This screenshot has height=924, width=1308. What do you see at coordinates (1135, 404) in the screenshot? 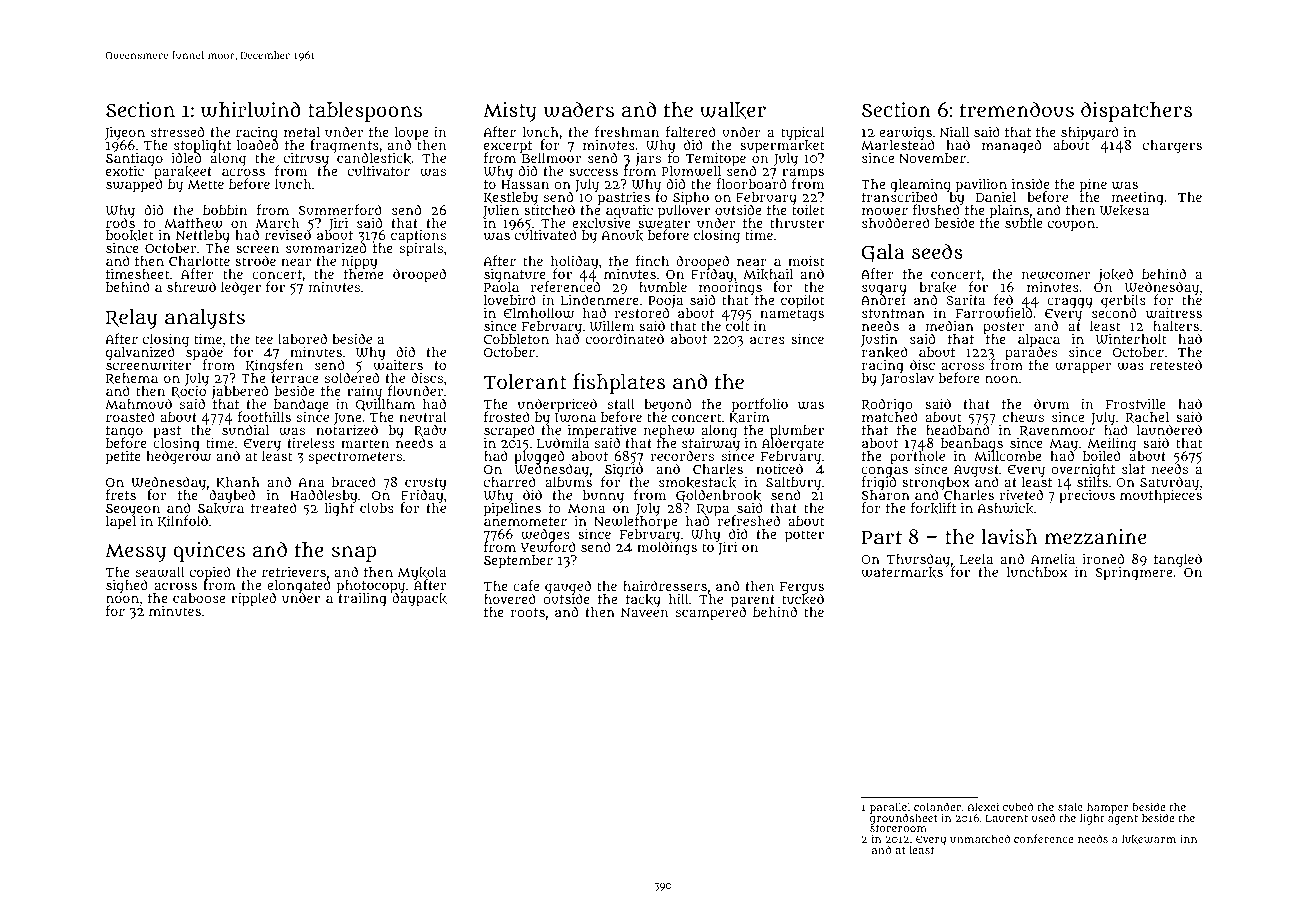
I see `Frostville` at bounding box center [1135, 404].
